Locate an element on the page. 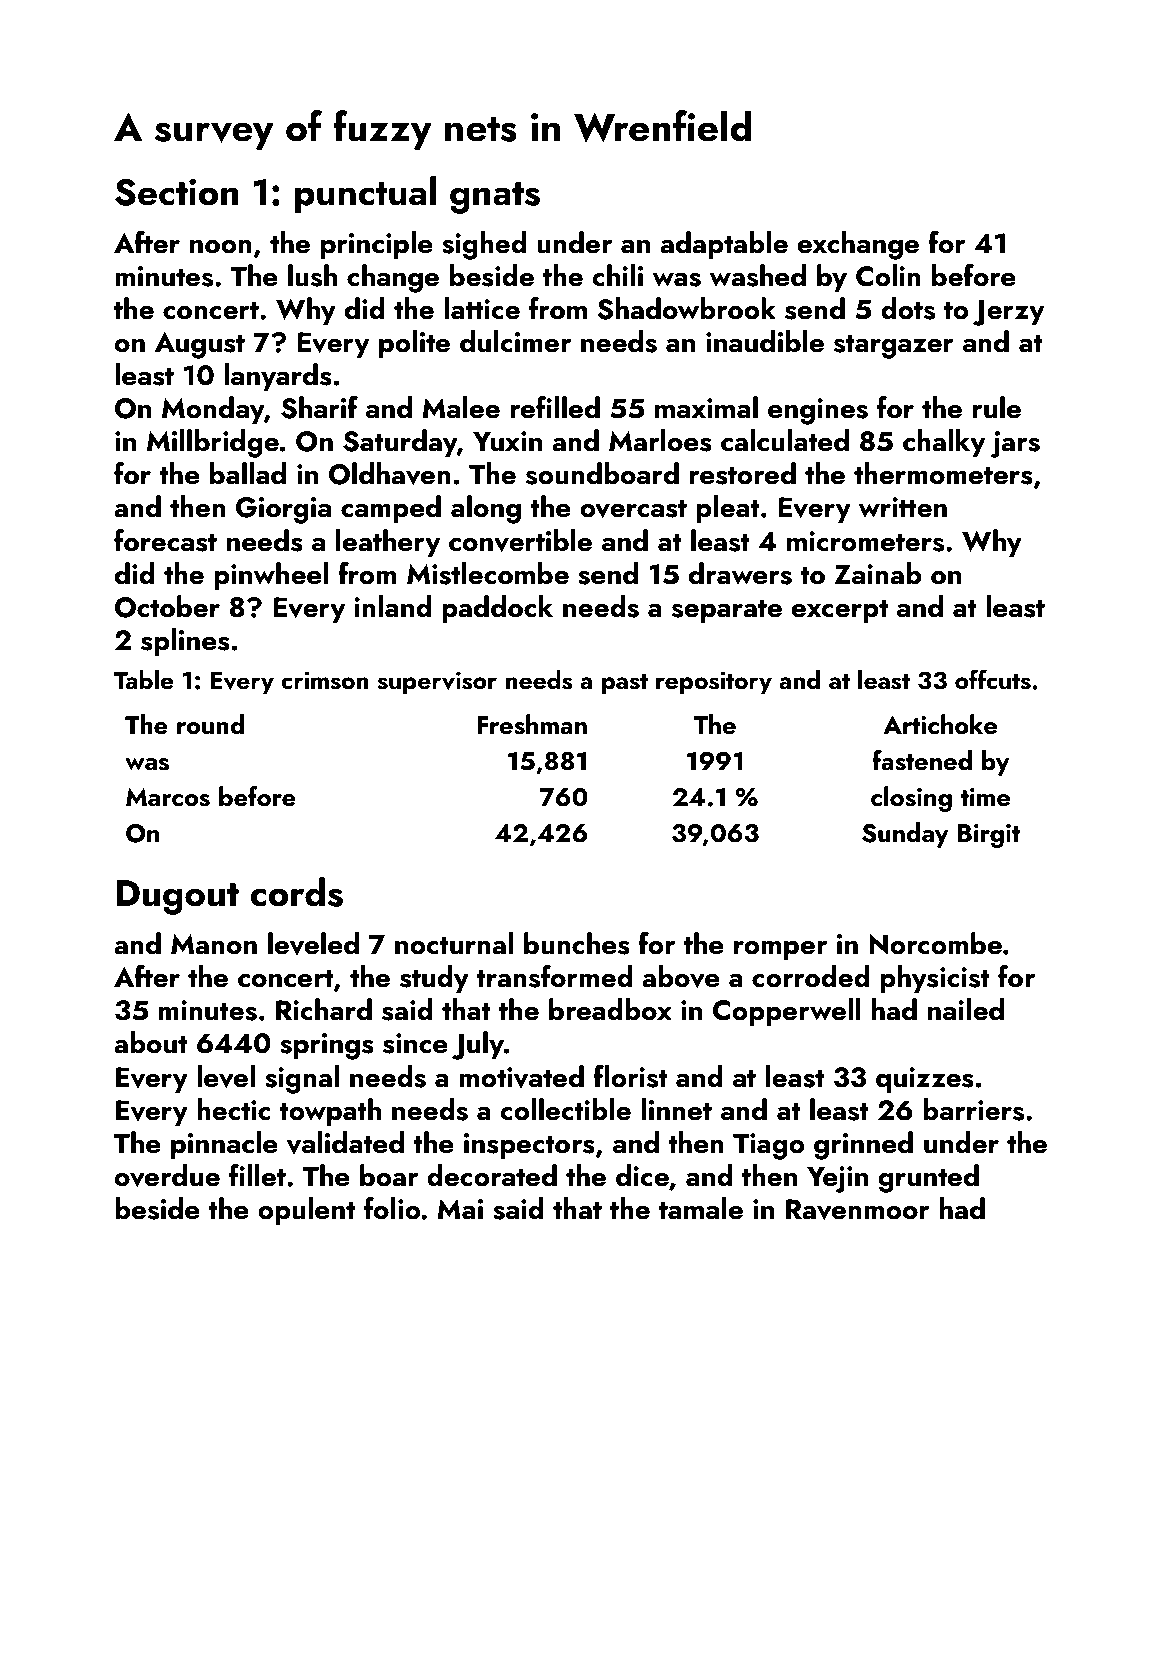 This page has width=1165, height=1654. July is located at coordinates (478, 1045).
